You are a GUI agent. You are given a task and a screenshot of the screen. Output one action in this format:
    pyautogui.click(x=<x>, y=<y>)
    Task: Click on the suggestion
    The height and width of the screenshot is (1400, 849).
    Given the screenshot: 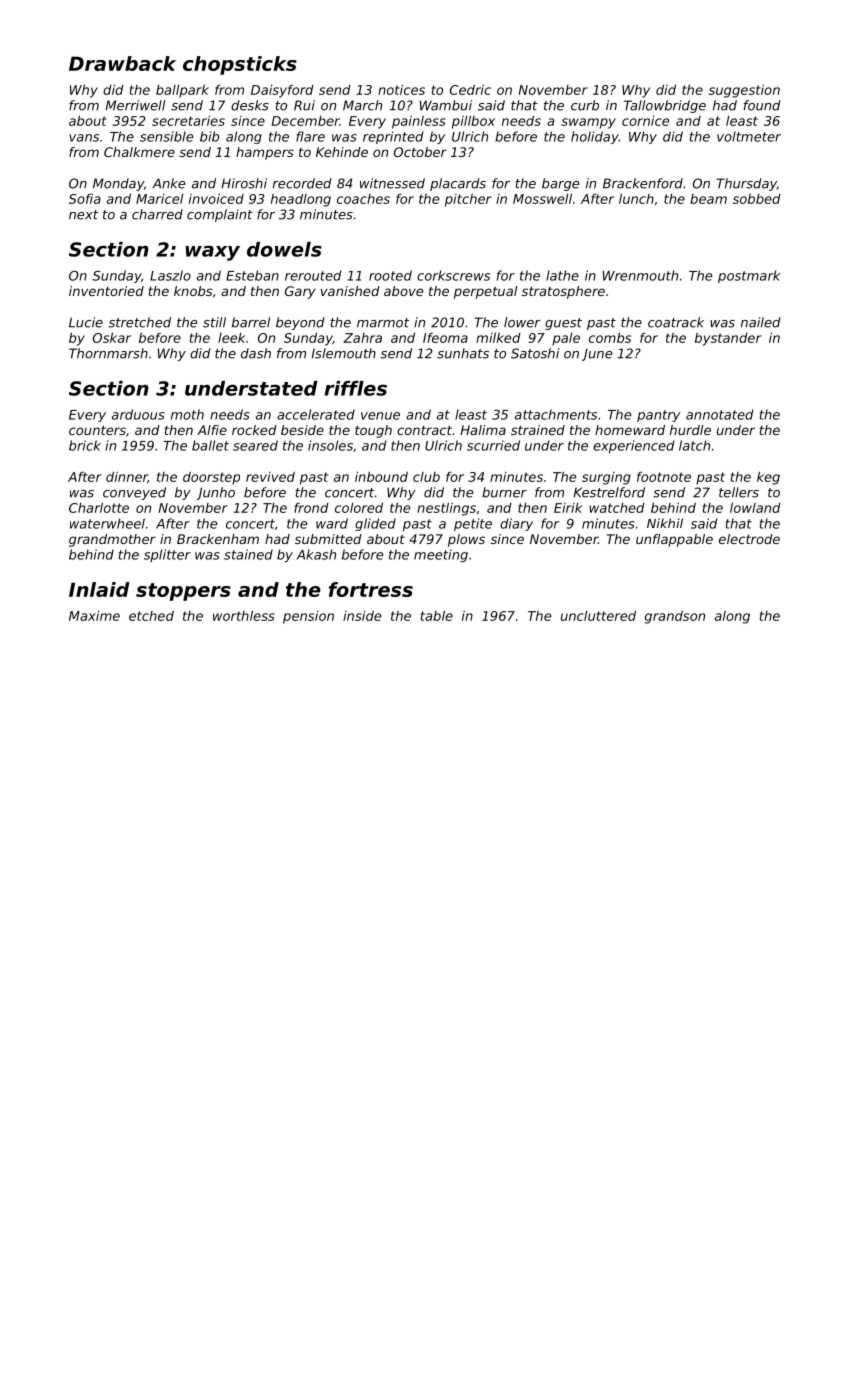 What is the action you would take?
    pyautogui.click(x=744, y=91)
